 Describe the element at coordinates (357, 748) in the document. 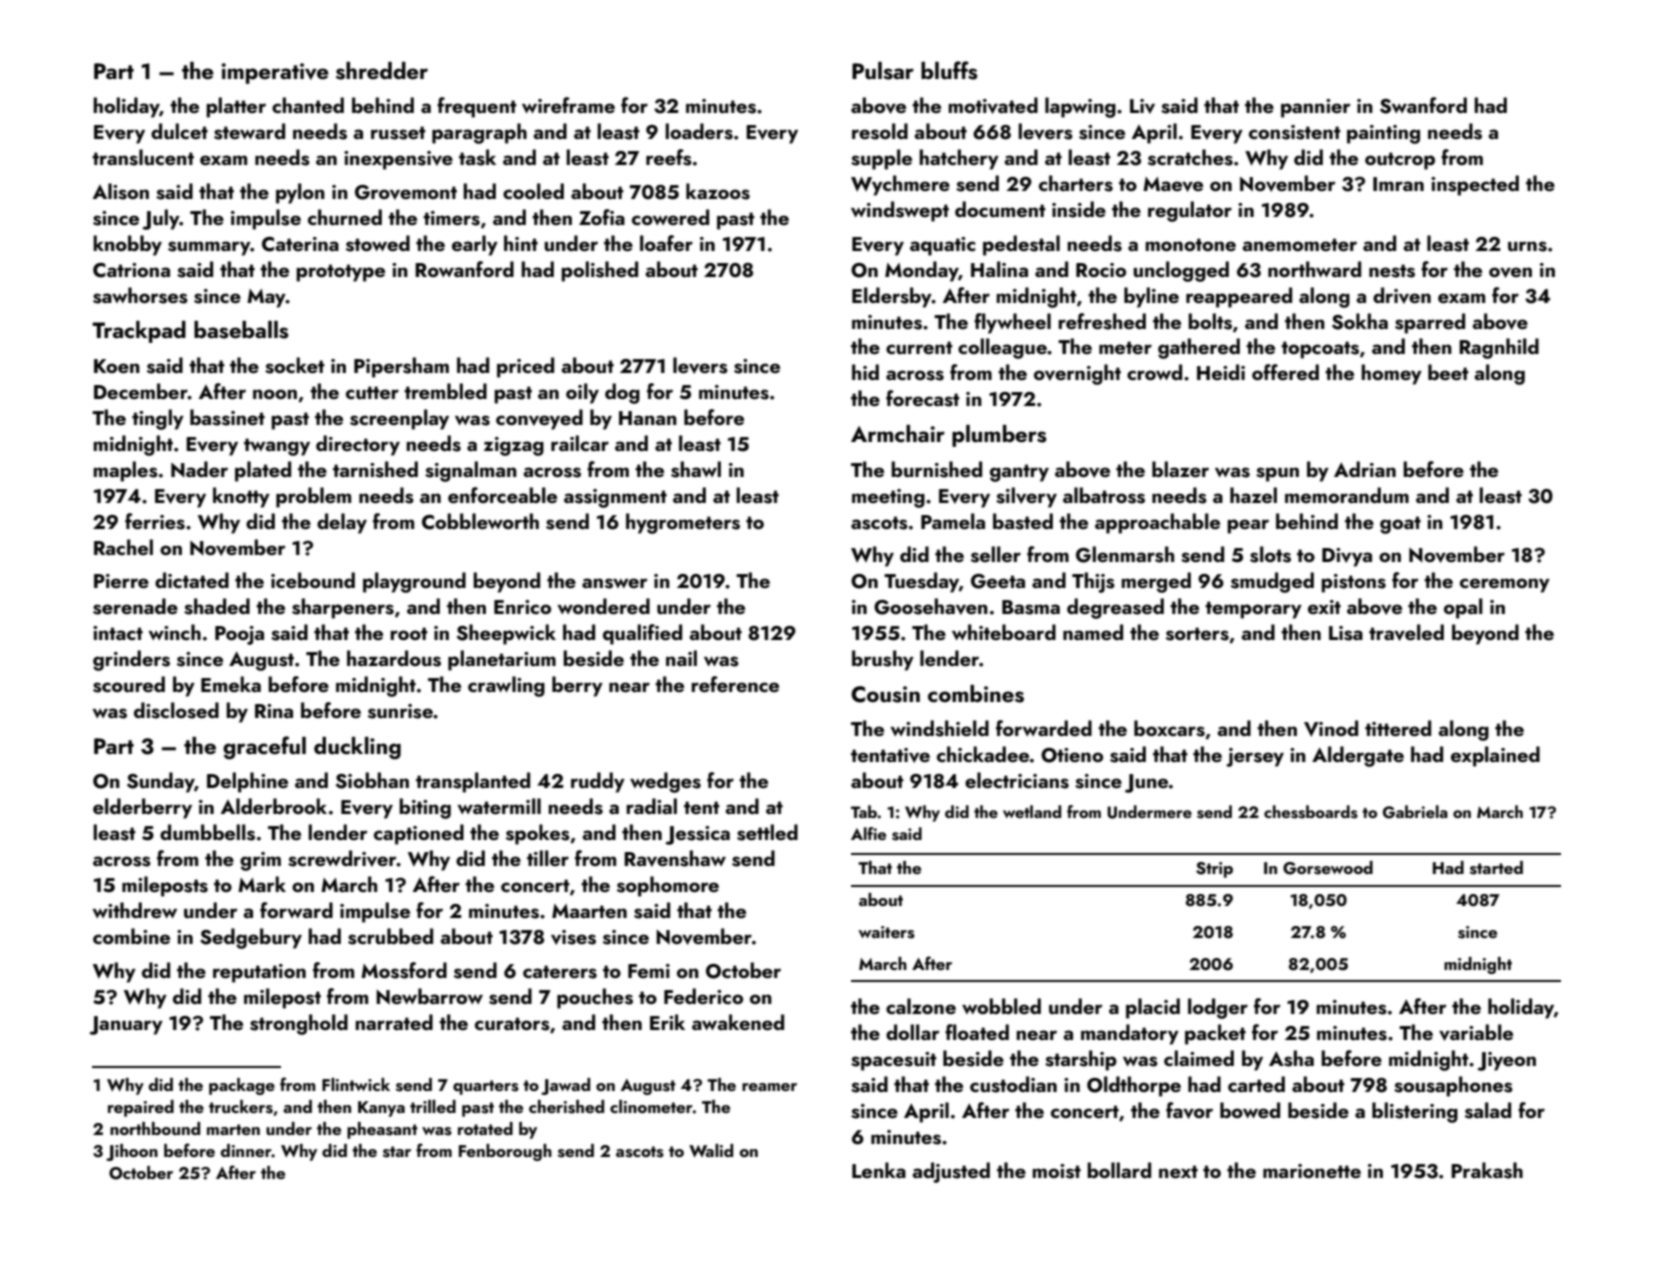

I see `duckling` at that location.
